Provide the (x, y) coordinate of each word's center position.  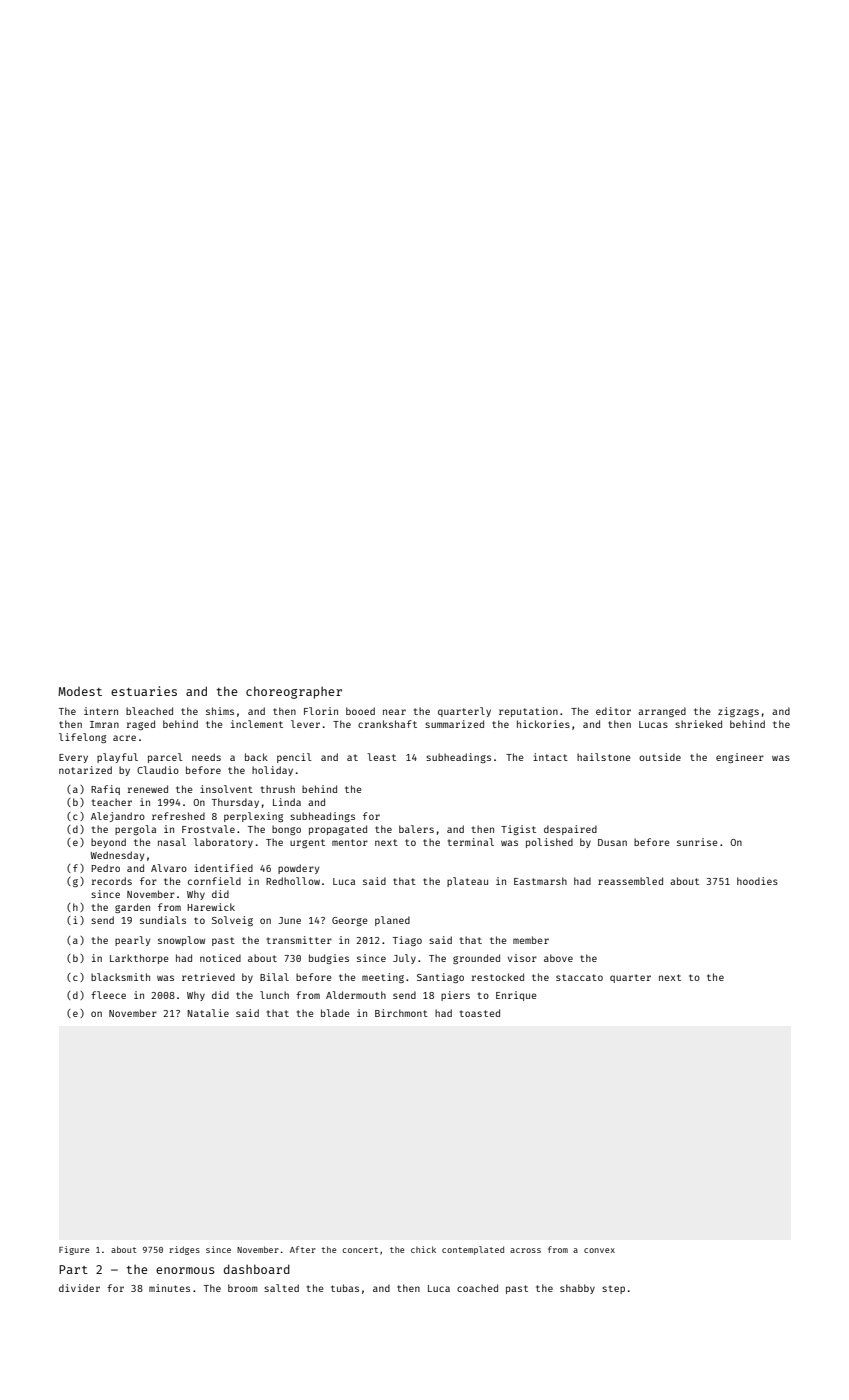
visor (522, 958)
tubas (345, 1288)
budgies (329, 959)
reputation (528, 712)
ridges (184, 1250)
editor (613, 711)
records (112, 881)
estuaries (144, 691)
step (613, 1289)
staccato (579, 977)
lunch (274, 995)
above (558, 958)
